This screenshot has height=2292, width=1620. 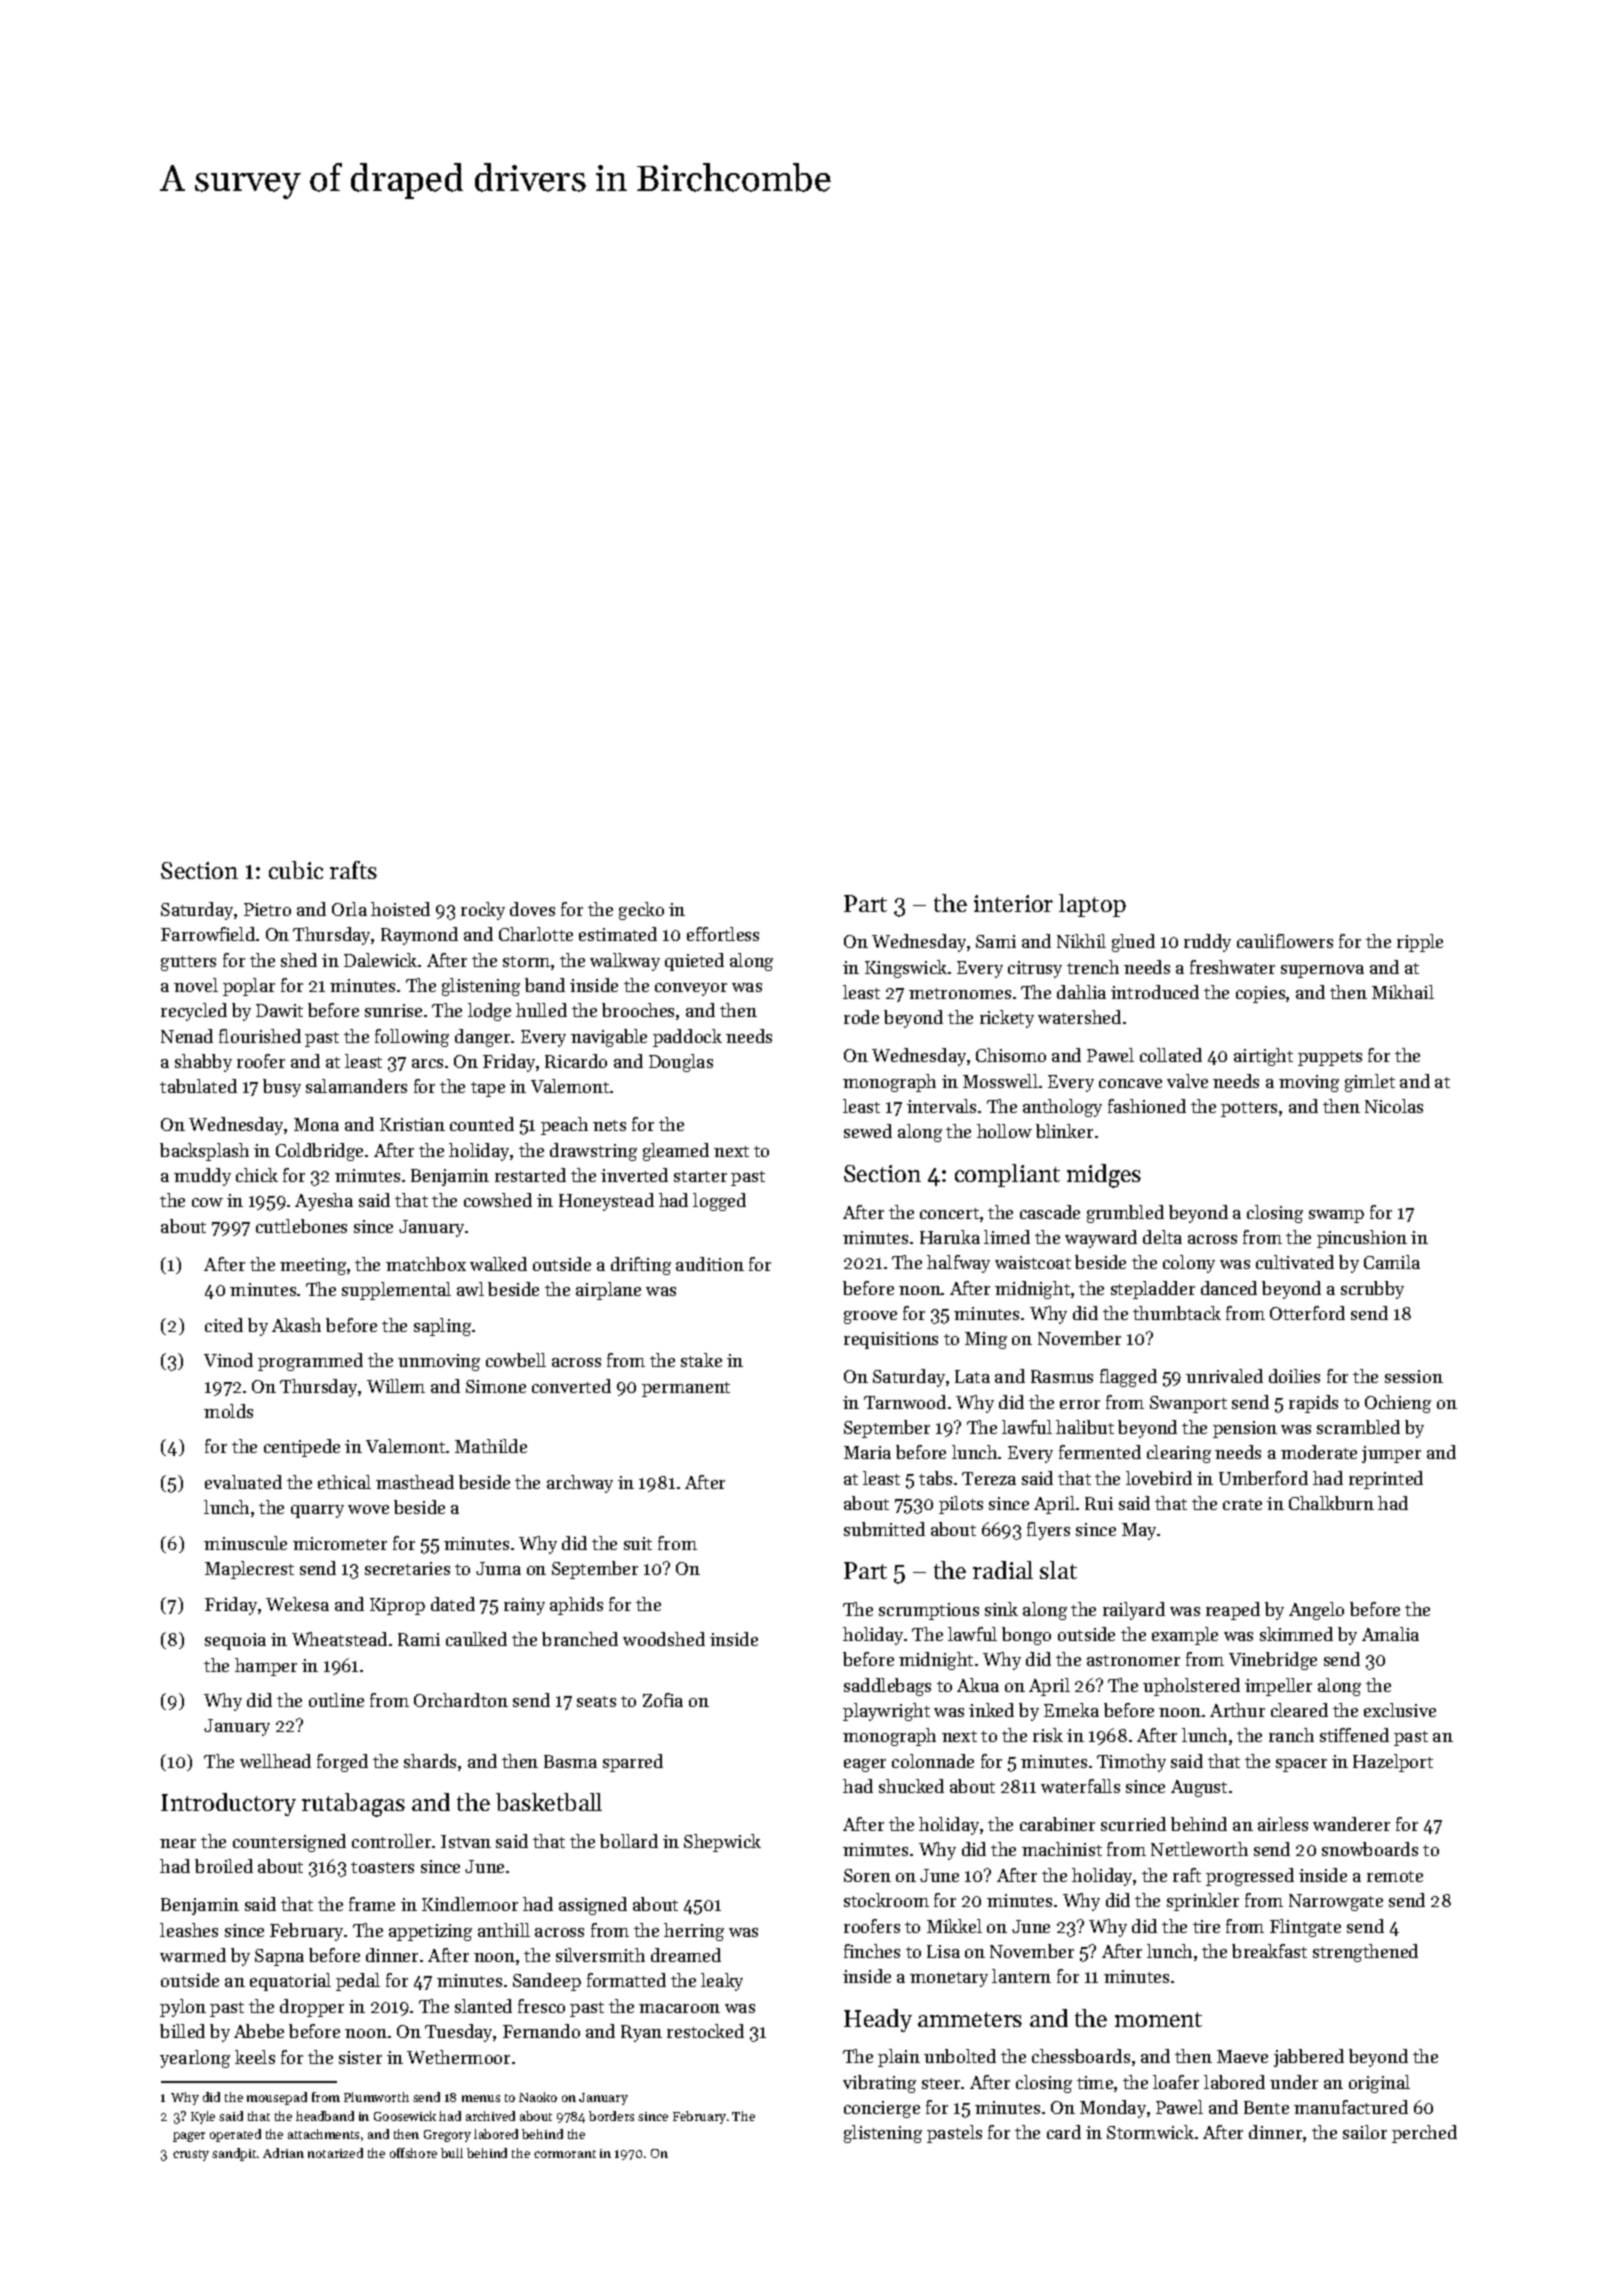 What do you see at coordinates (1013, 903) in the screenshot?
I see `interior` at bounding box center [1013, 903].
